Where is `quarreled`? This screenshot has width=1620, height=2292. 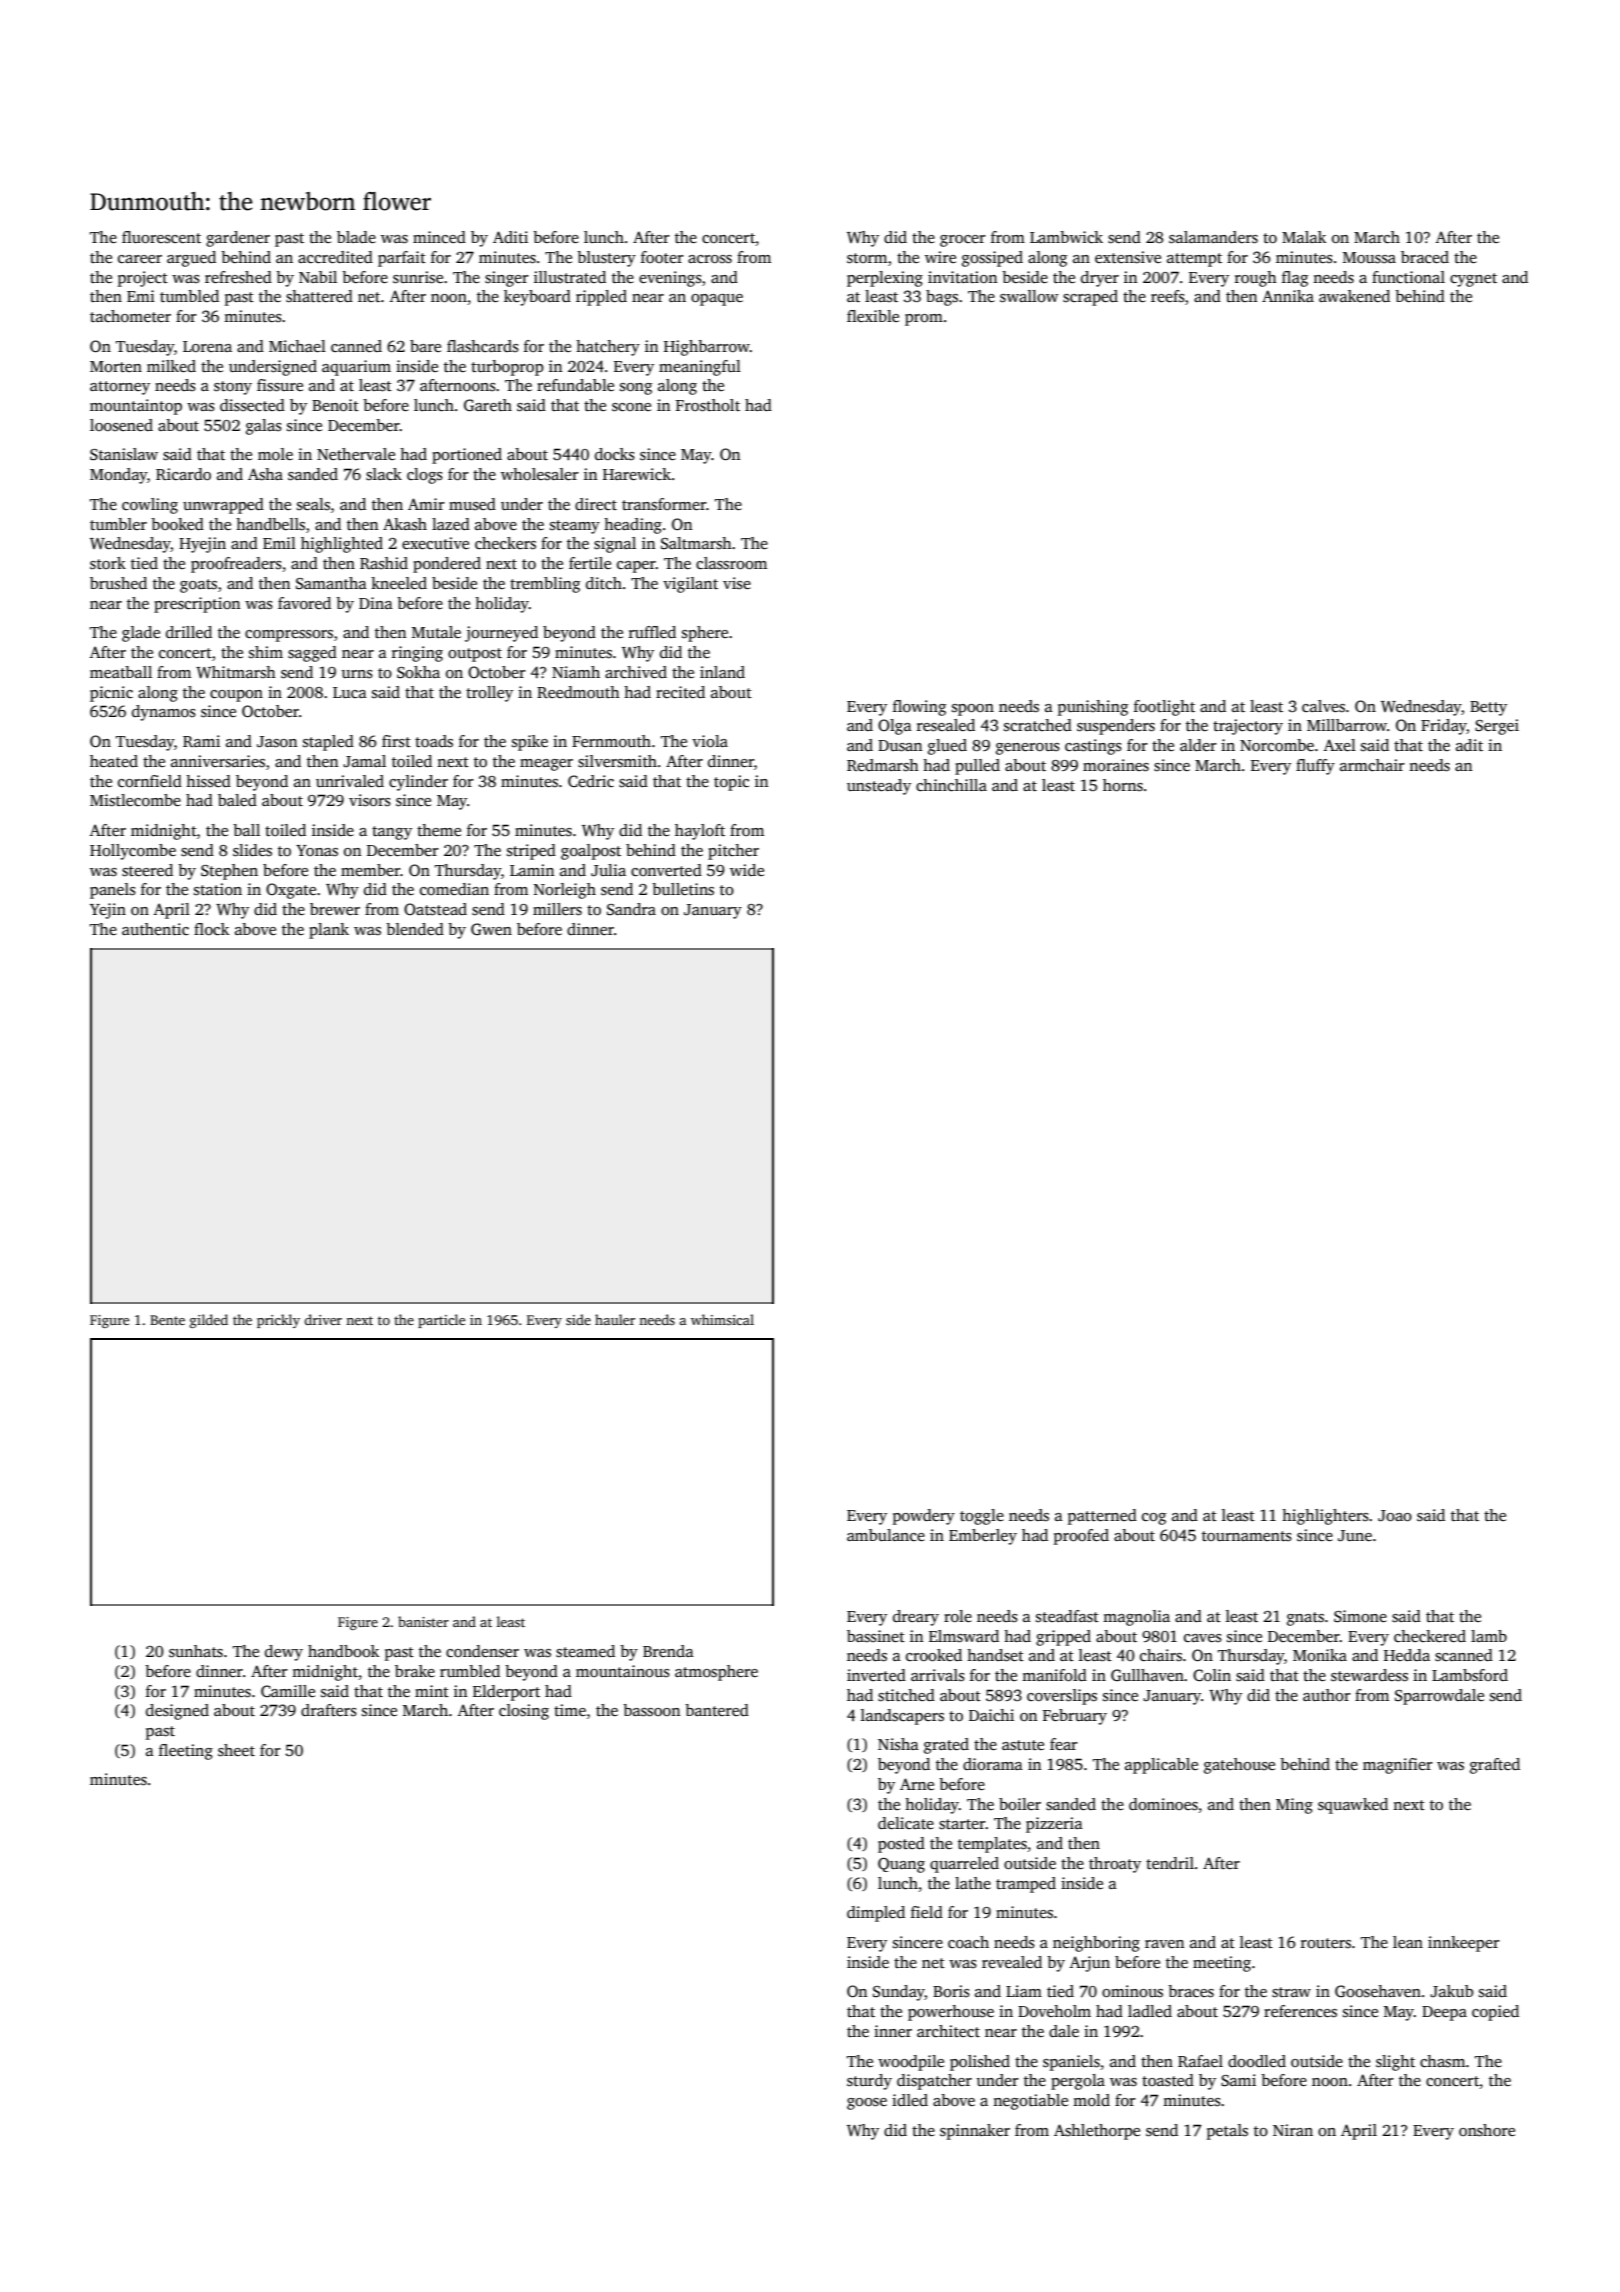
quarreled is located at coordinates (964, 1865).
